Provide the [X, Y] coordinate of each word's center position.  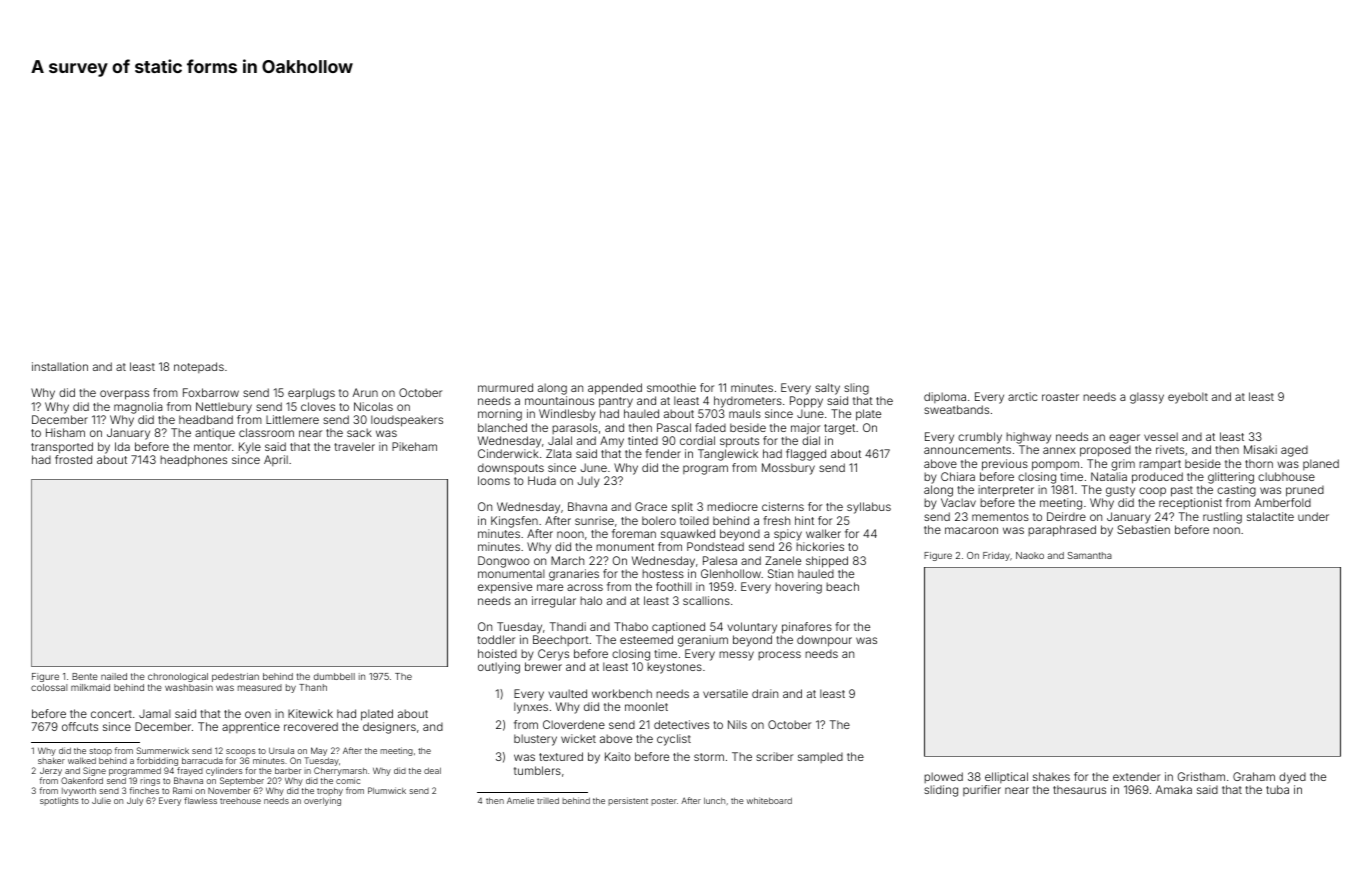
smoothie [671, 387]
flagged [806, 455]
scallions [706, 600]
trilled [548, 801]
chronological [178, 677]
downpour [824, 641]
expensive [505, 588]
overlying [322, 801]
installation [60, 366]
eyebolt [1188, 398]
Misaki [1260, 449]
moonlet [646, 706]
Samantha [1090, 555]
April [276, 460]
